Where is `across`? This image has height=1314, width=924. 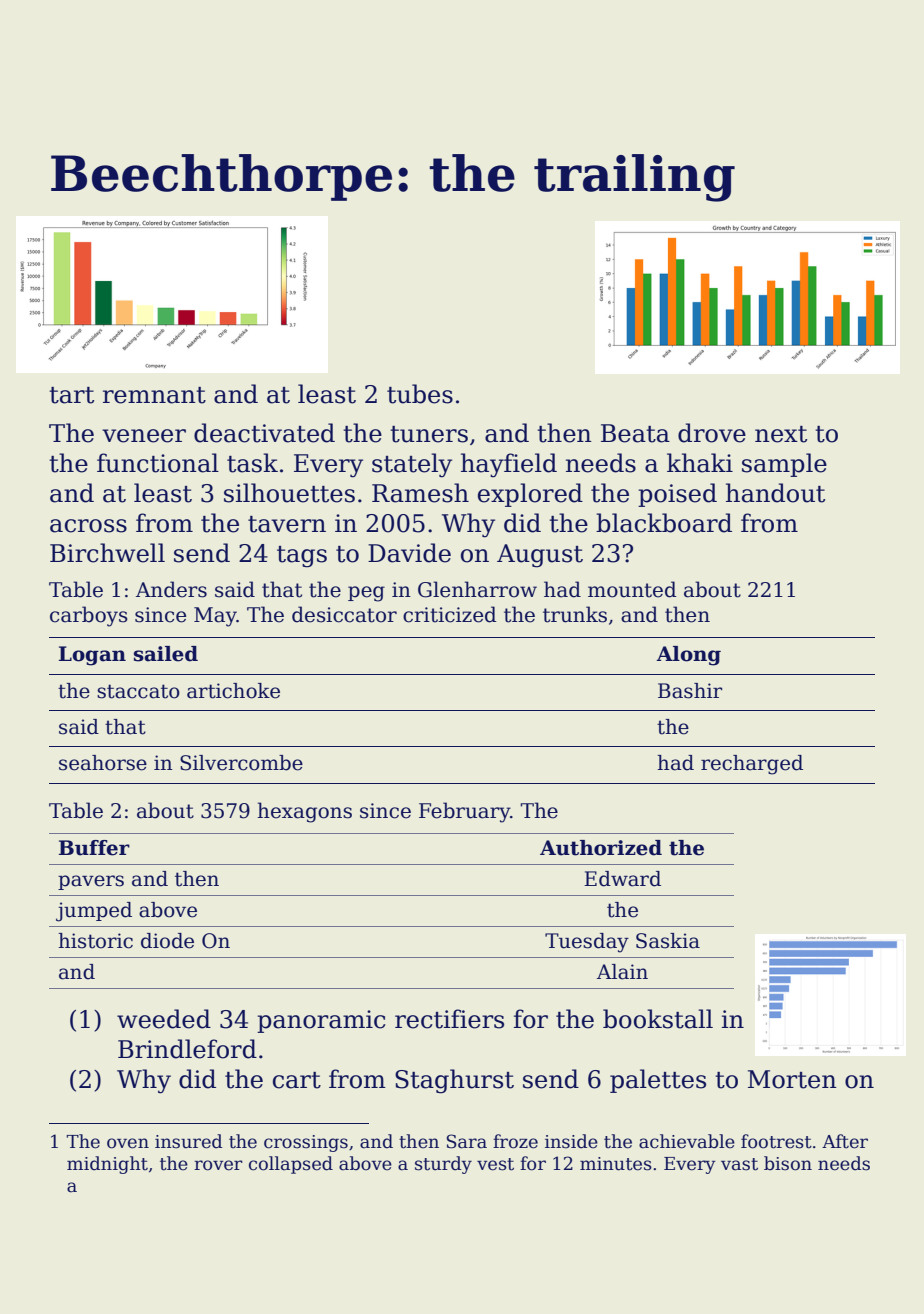 across is located at coordinates (88, 526).
